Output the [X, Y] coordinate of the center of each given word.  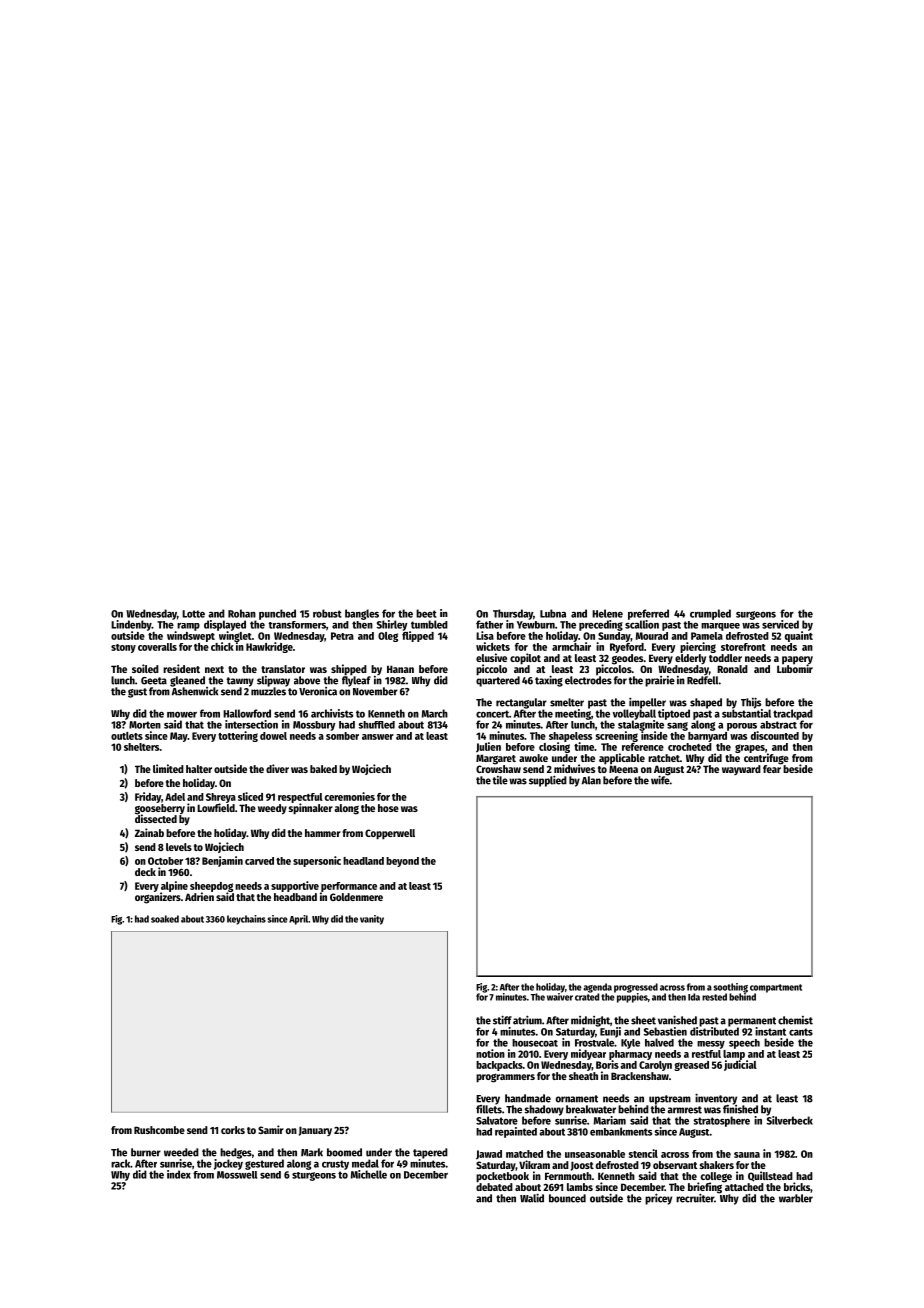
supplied [548, 781]
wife [660, 780]
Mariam [610, 1120]
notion [490, 1053]
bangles [362, 614]
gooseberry [160, 809]
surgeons [756, 615]
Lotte [193, 614]
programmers [505, 1078]
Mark [312, 1152]
